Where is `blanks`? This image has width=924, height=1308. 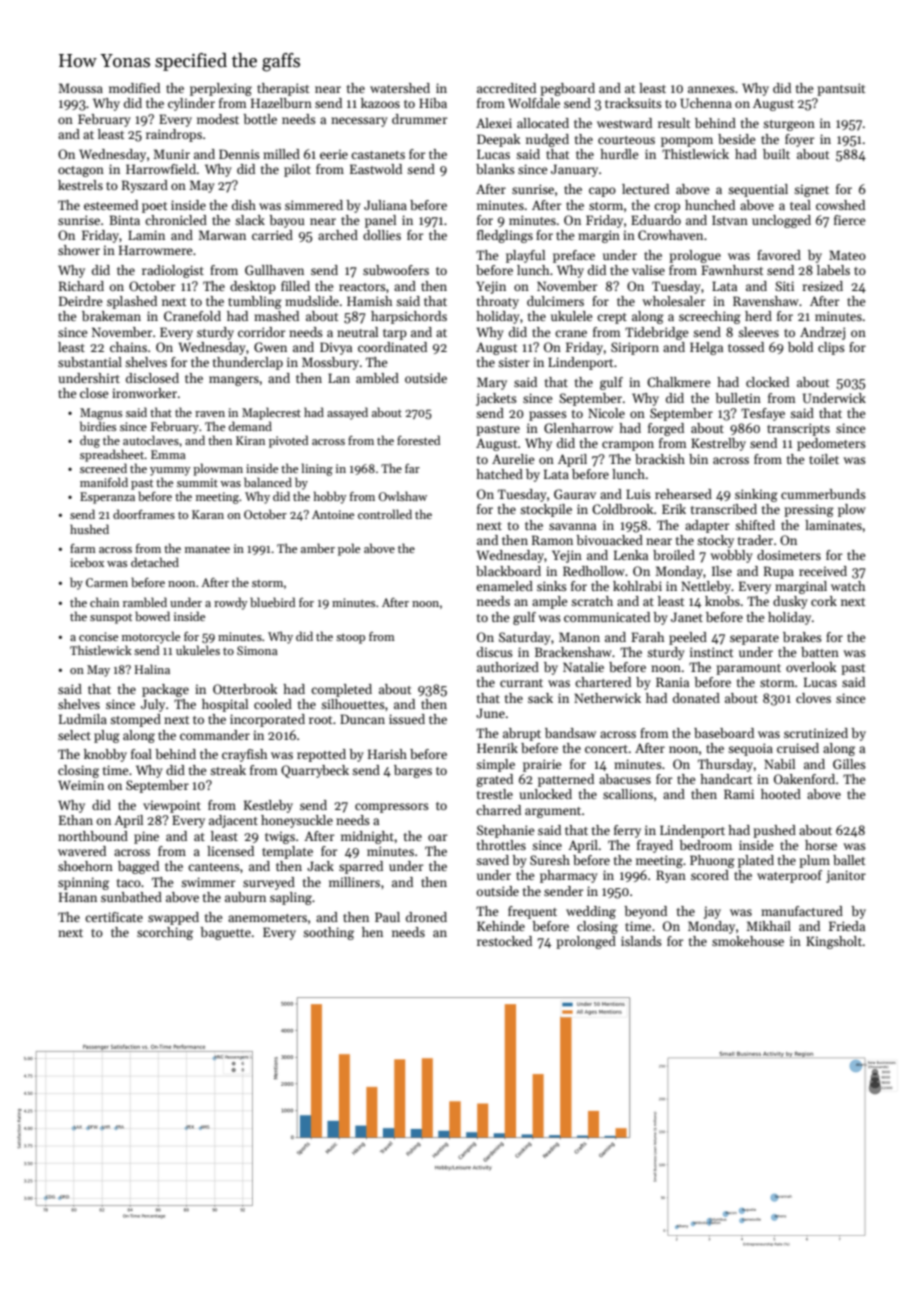 blanks is located at coordinates (495, 169).
